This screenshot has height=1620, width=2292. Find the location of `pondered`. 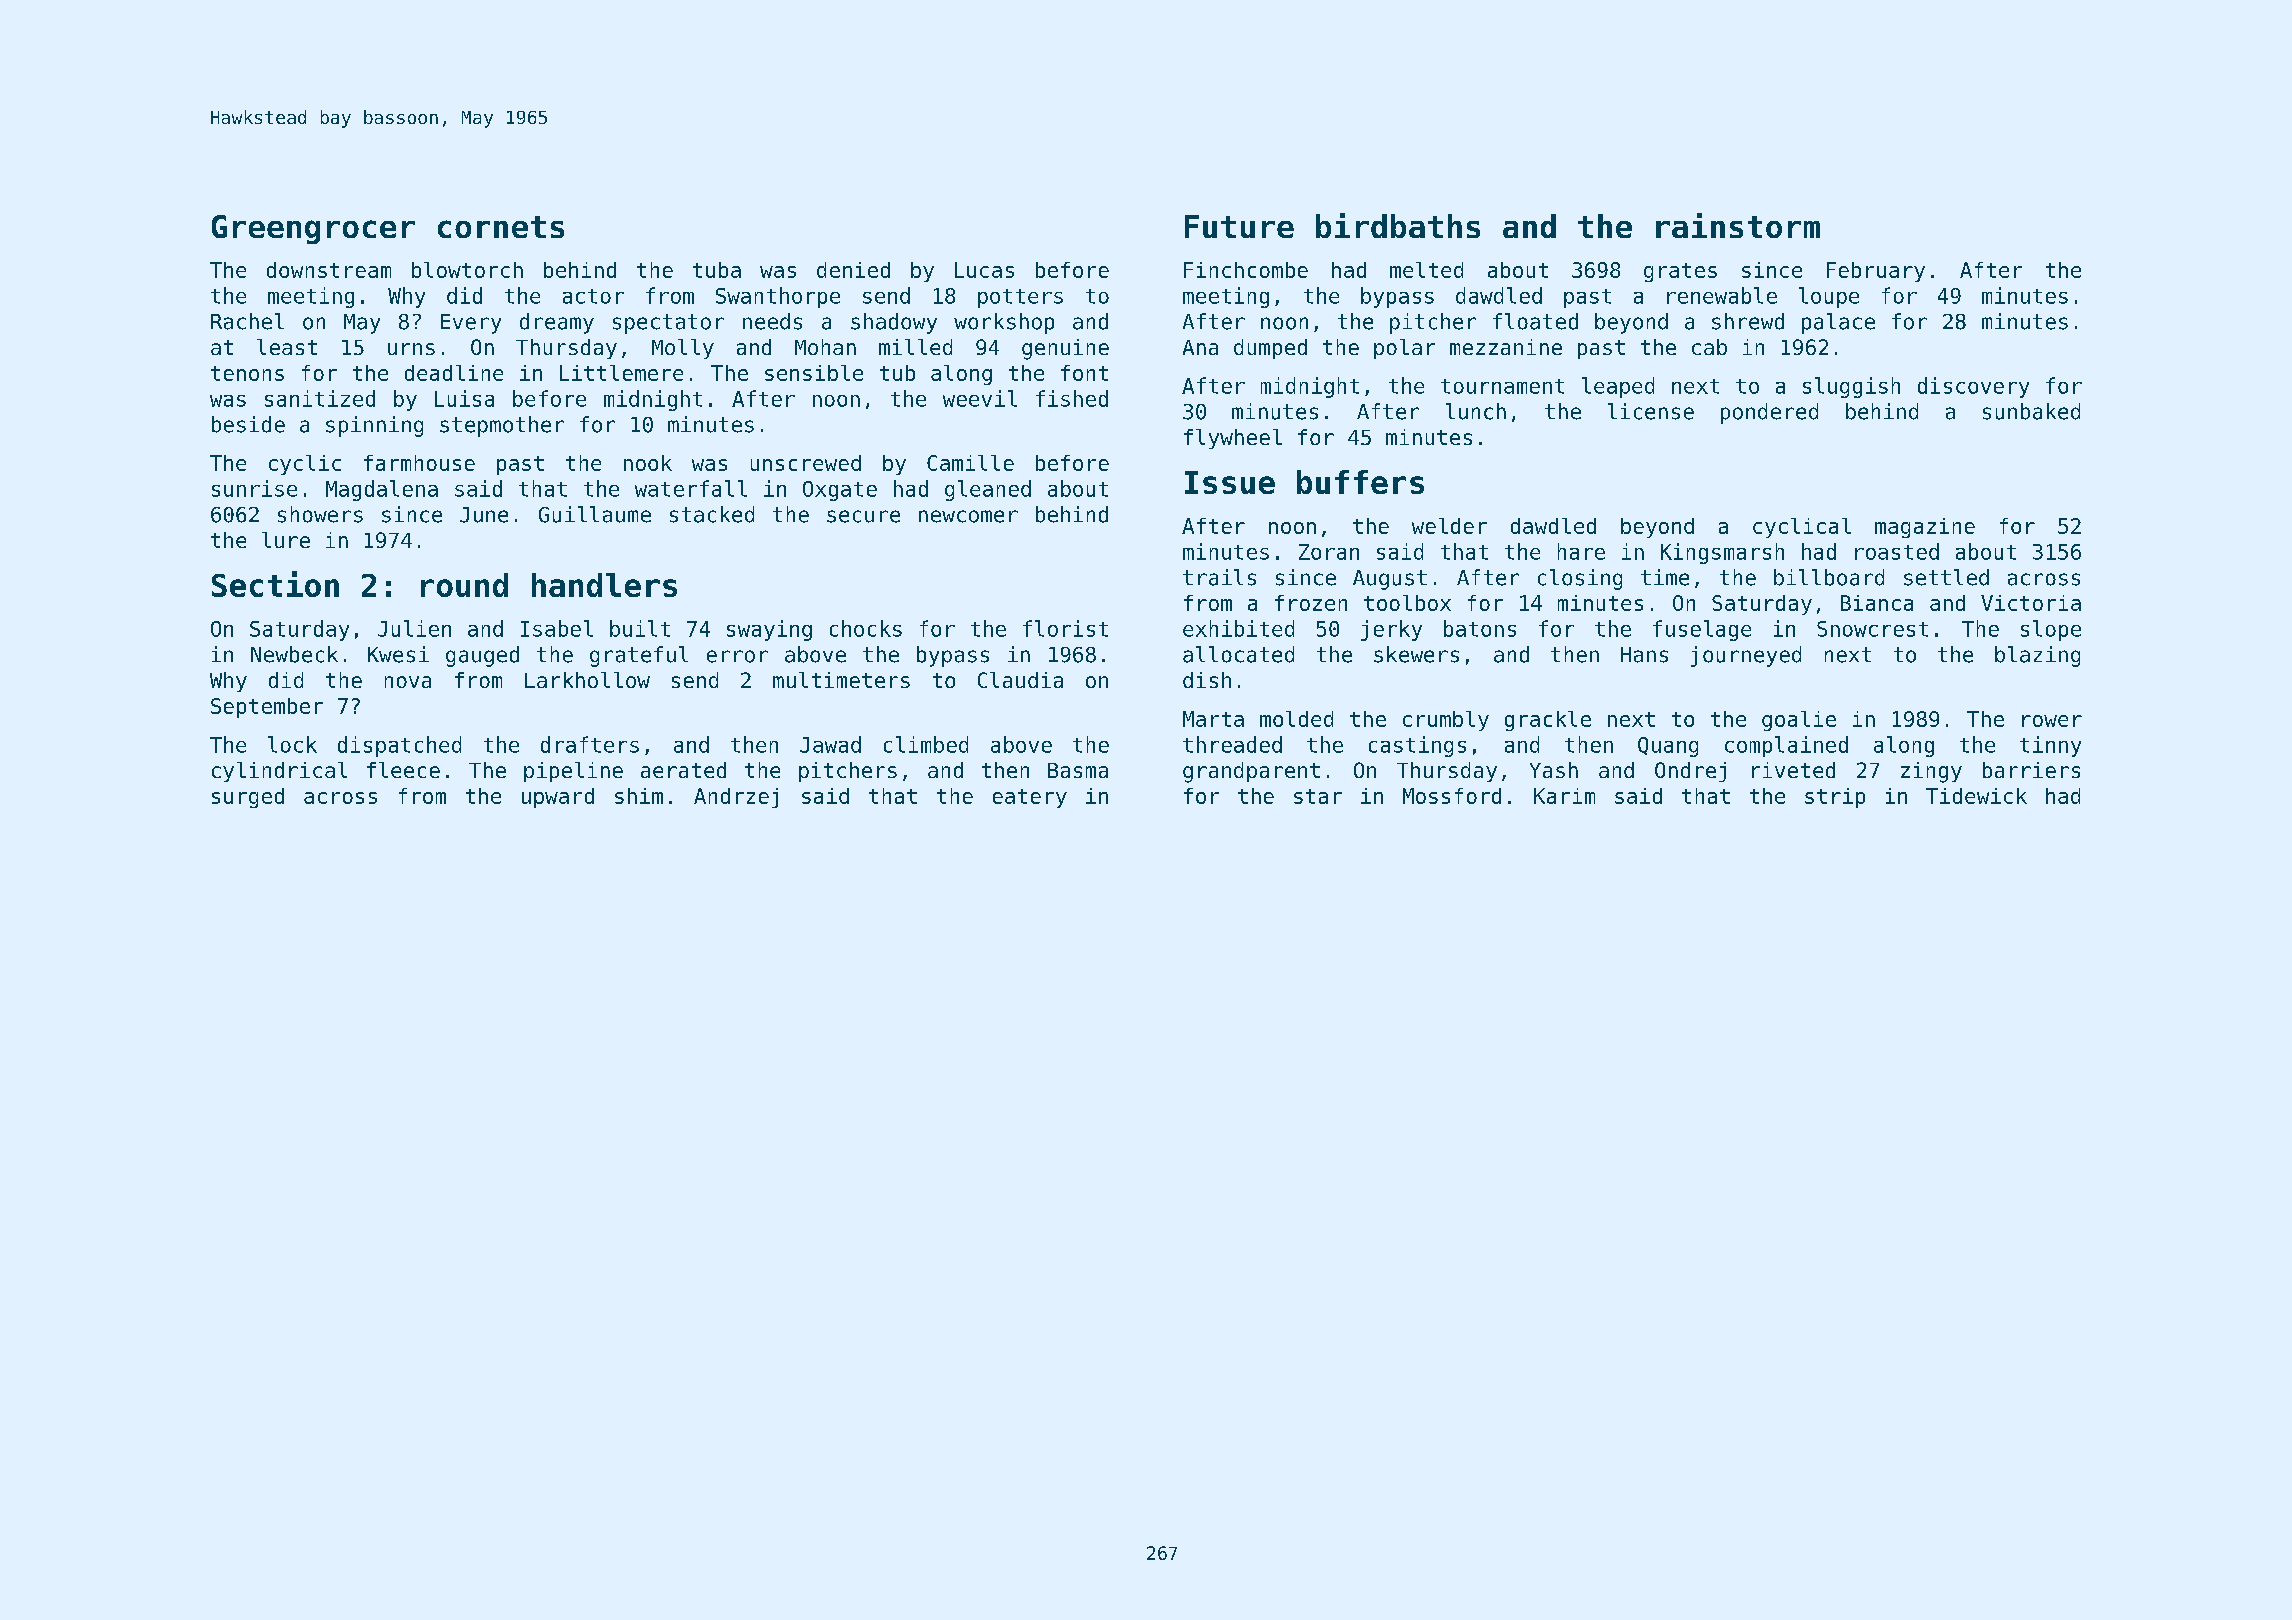

pondered is located at coordinates (1769, 413).
